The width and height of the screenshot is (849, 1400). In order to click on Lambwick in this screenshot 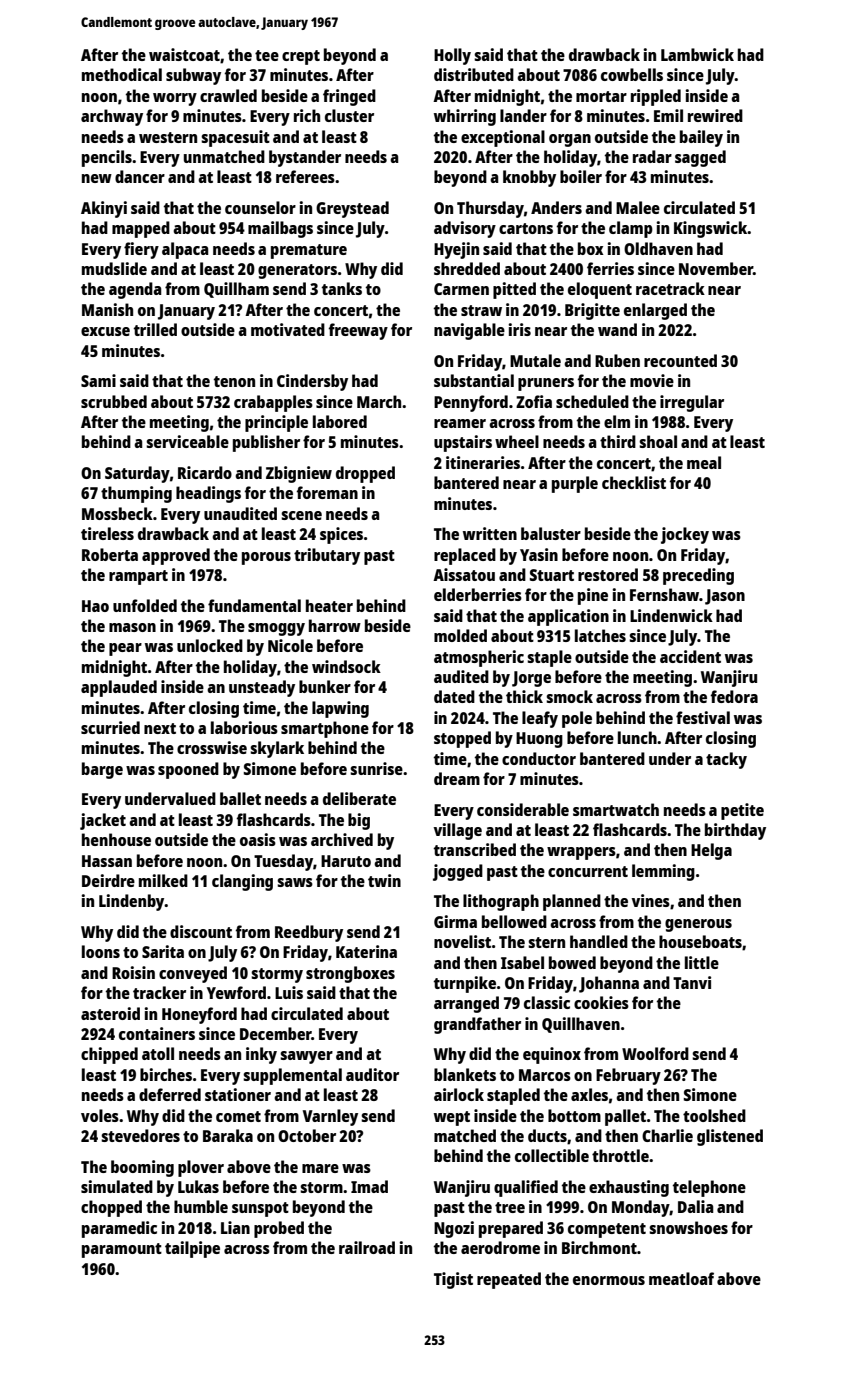, I will do `click(697, 54)`.
